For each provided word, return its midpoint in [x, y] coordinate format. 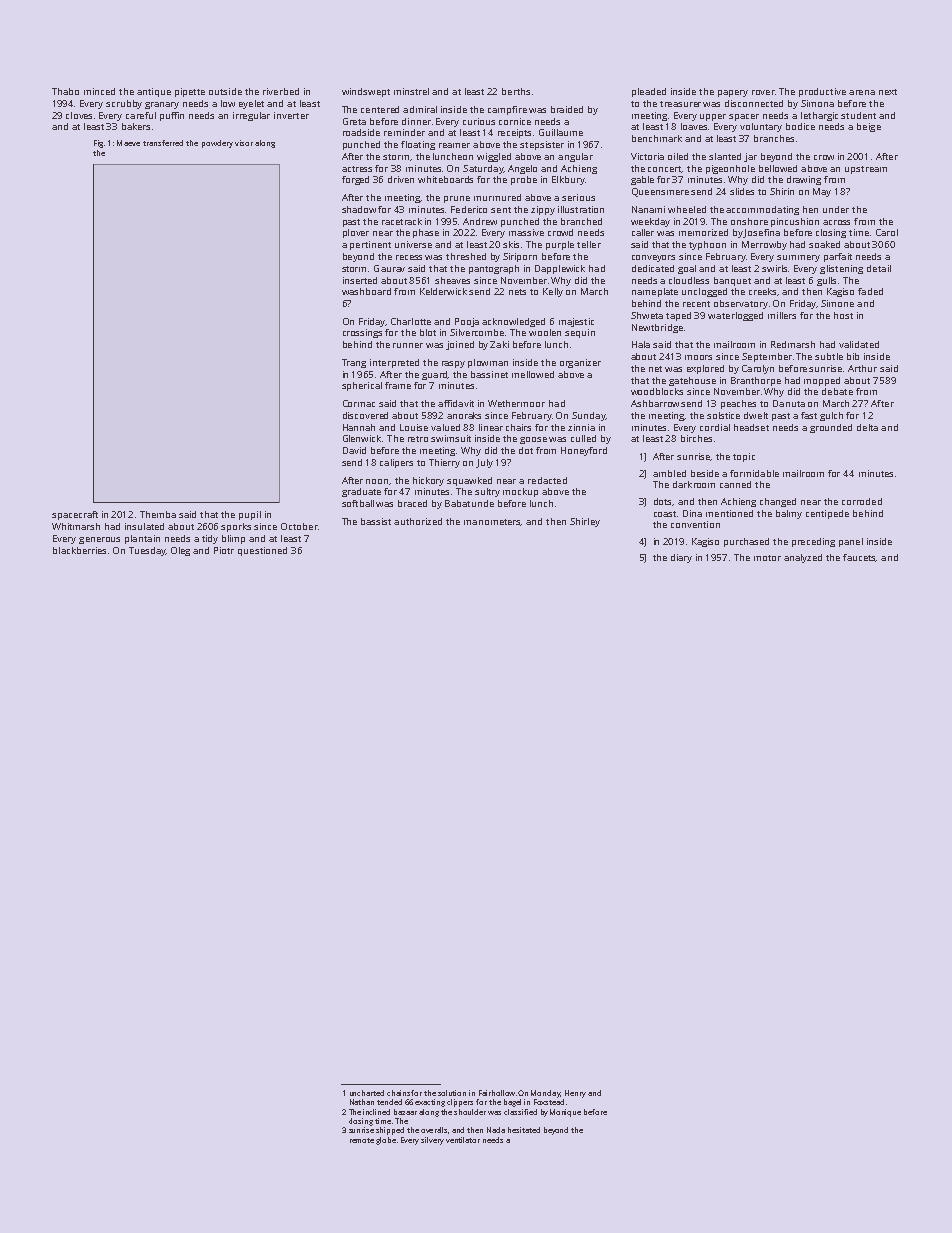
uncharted [367, 1093]
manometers [492, 522]
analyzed [803, 558]
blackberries [79, 550]
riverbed [281, 91]
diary [681, 558]
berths [516, 91]
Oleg [180, 551]
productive [822, 92]
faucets [859, 558]
